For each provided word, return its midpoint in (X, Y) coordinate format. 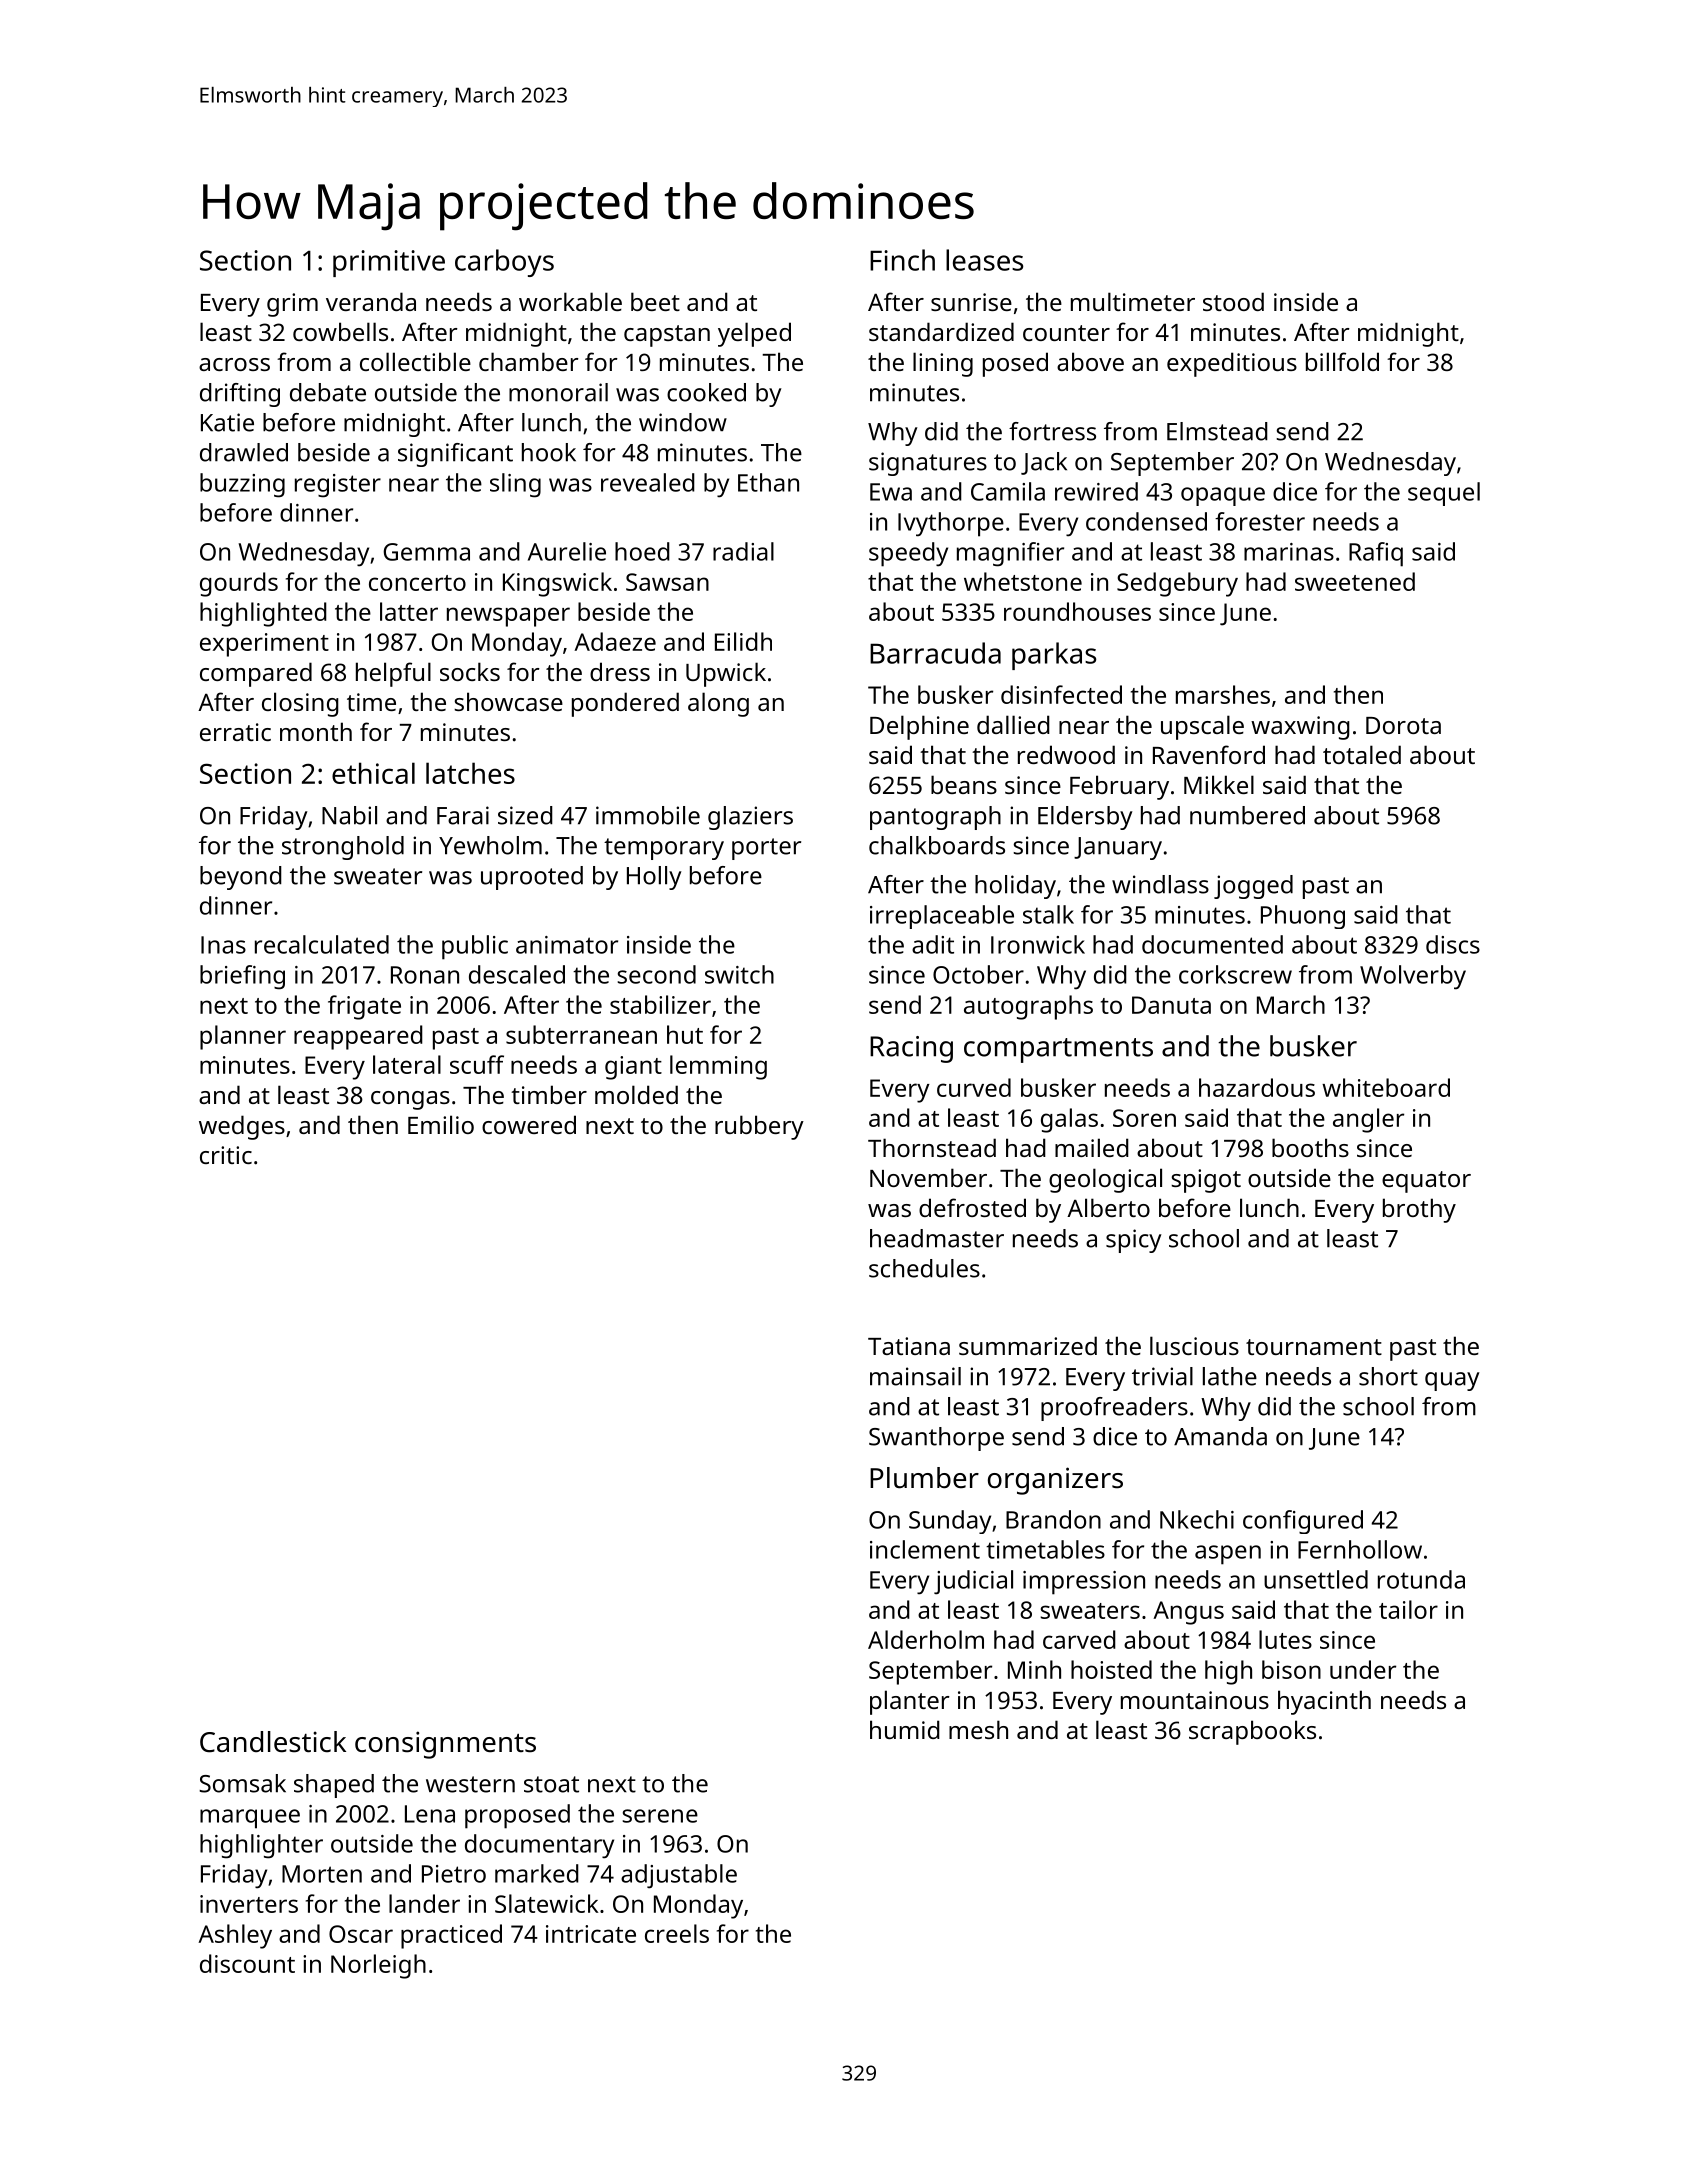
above (1090, 361)
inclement (925, 1549)
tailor (1408, 1609)
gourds (239, 584)
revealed (648, 482)
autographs (1028, 1007)
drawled (244, 452)
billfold (1342, 361)
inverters (249, 1904)
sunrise (971, 302)
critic (226, 1155)
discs (1453, 944)
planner (243, 1037)
